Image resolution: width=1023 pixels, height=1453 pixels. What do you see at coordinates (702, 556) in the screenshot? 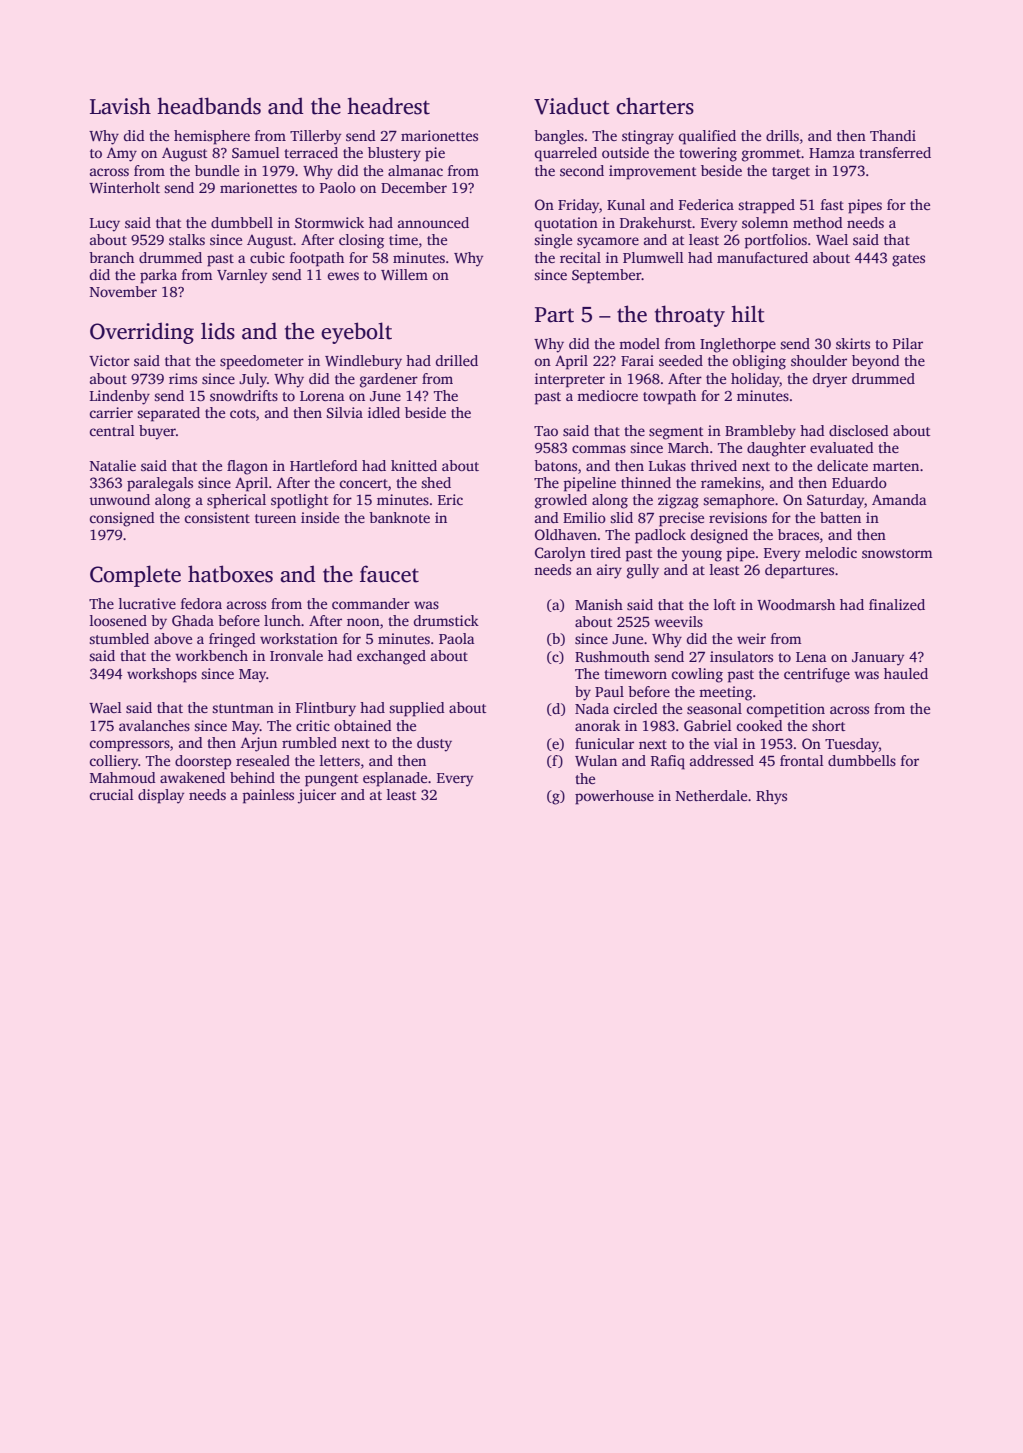
I see `young` at bounding box center [702, 556].
